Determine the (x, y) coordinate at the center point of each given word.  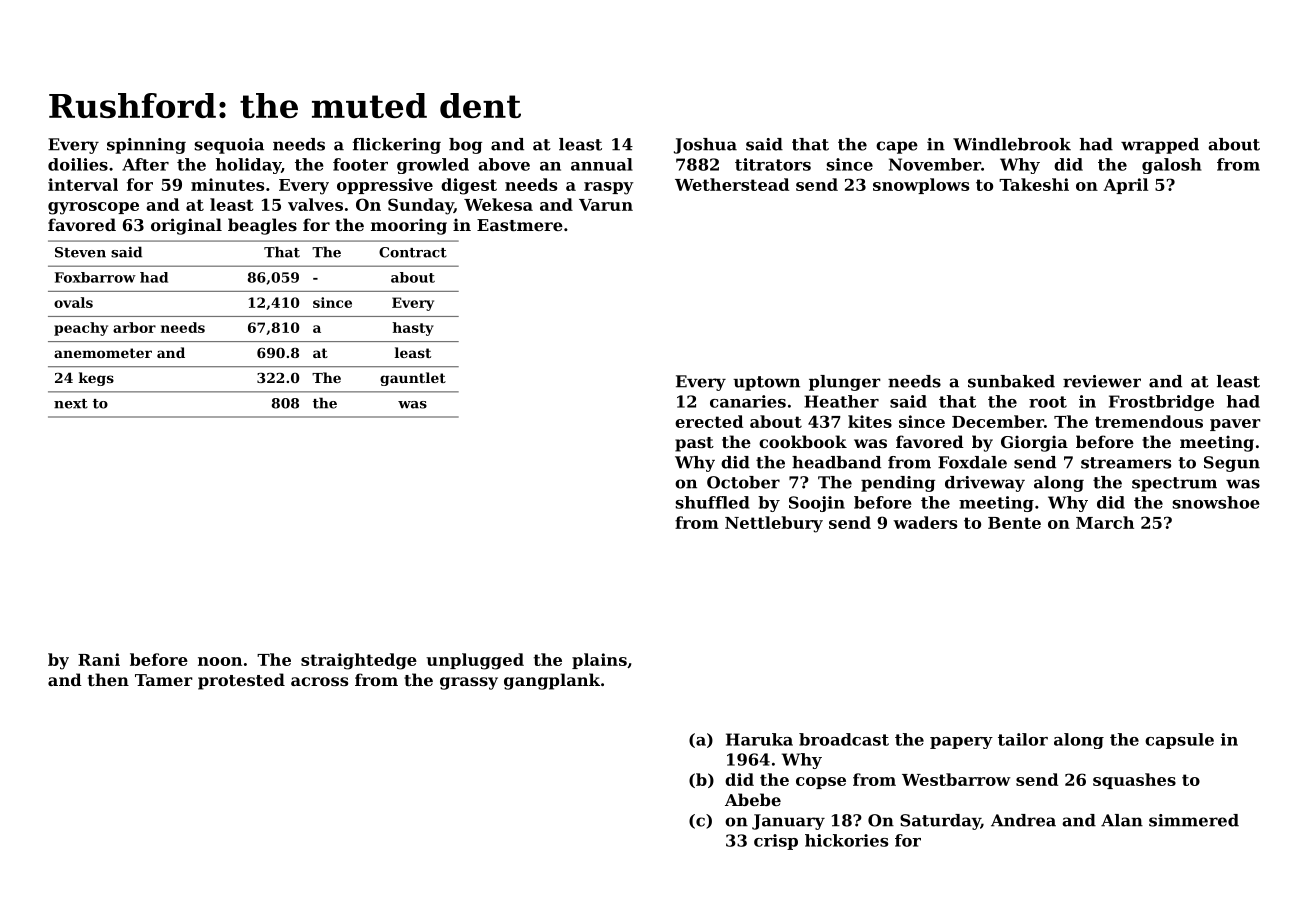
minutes (227, 184)
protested (241, 681)
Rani (99, 659)
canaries (748, 401)
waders (925, 522)
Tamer (164, 680)
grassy (469, 683)
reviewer (1102, 381)
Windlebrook (1012, 144)
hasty (413, 329)
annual (602, 164)
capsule (1179, 741)
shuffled (712, 502)
